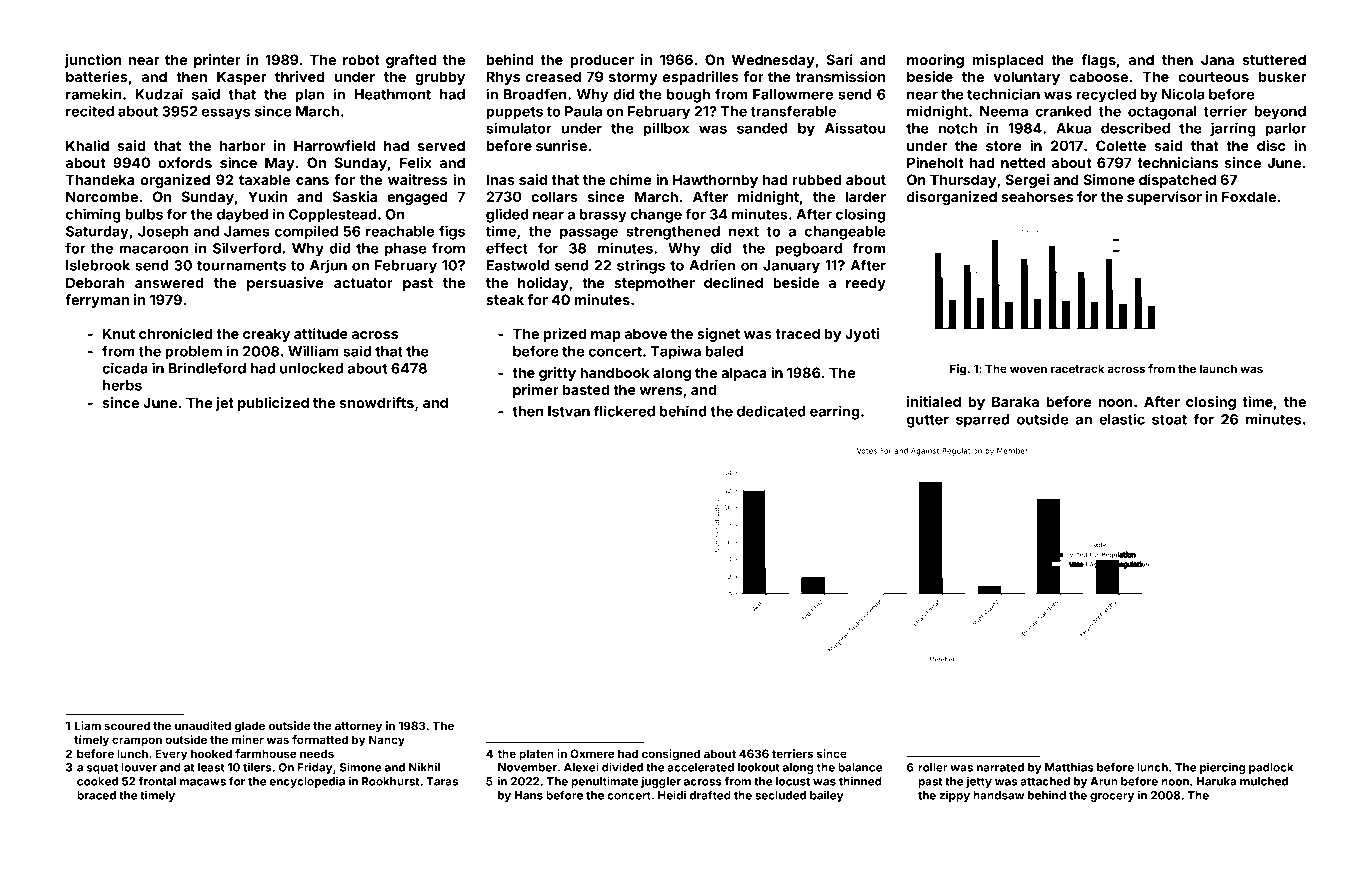 The height and width of the page is (887, 1372). I want to click on attorney, so click(358, 727).
